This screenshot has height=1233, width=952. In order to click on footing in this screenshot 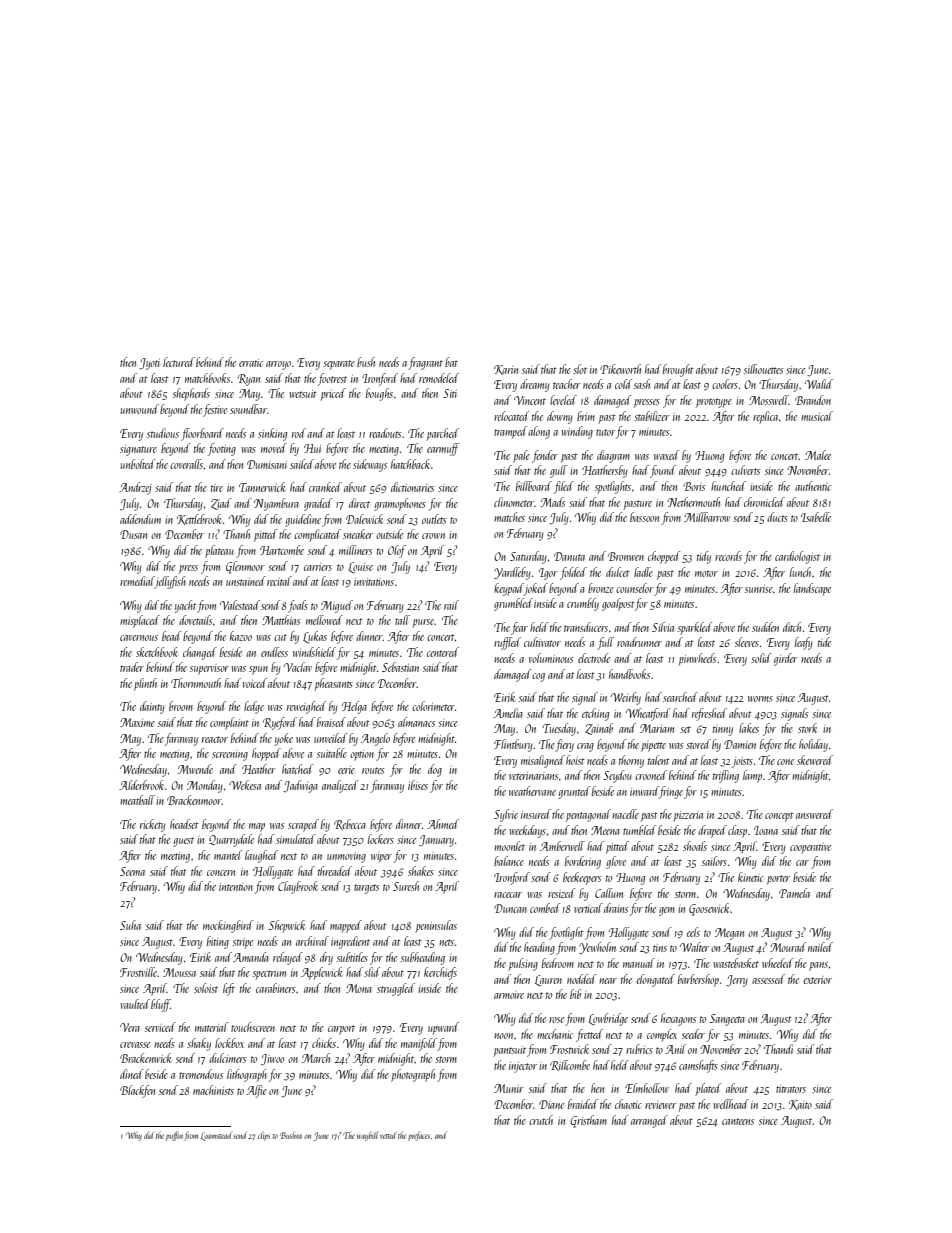, I will do `click(222, 449)`.
